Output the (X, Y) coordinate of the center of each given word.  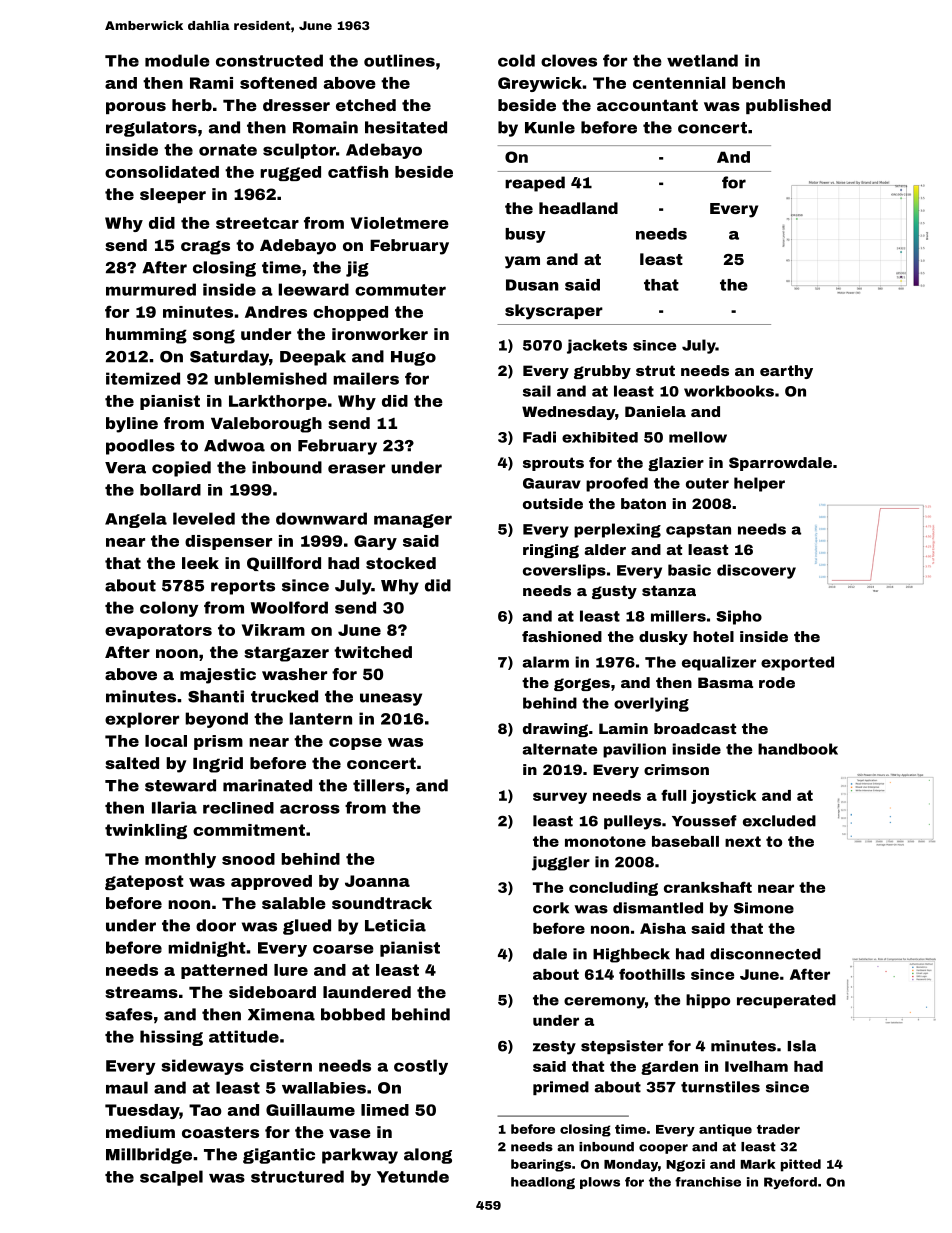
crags (205, 247)
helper (759, 484)
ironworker (380, 334)
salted (132, 763)
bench (758, 83)
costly (421, 1067)
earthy (786, 372)
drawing (555, 730)
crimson (676, 769)
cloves (569, 60)
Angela (136, 520)
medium (140, 1132)
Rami (211, 83)
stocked (401, 563)
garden (669, 1068)
